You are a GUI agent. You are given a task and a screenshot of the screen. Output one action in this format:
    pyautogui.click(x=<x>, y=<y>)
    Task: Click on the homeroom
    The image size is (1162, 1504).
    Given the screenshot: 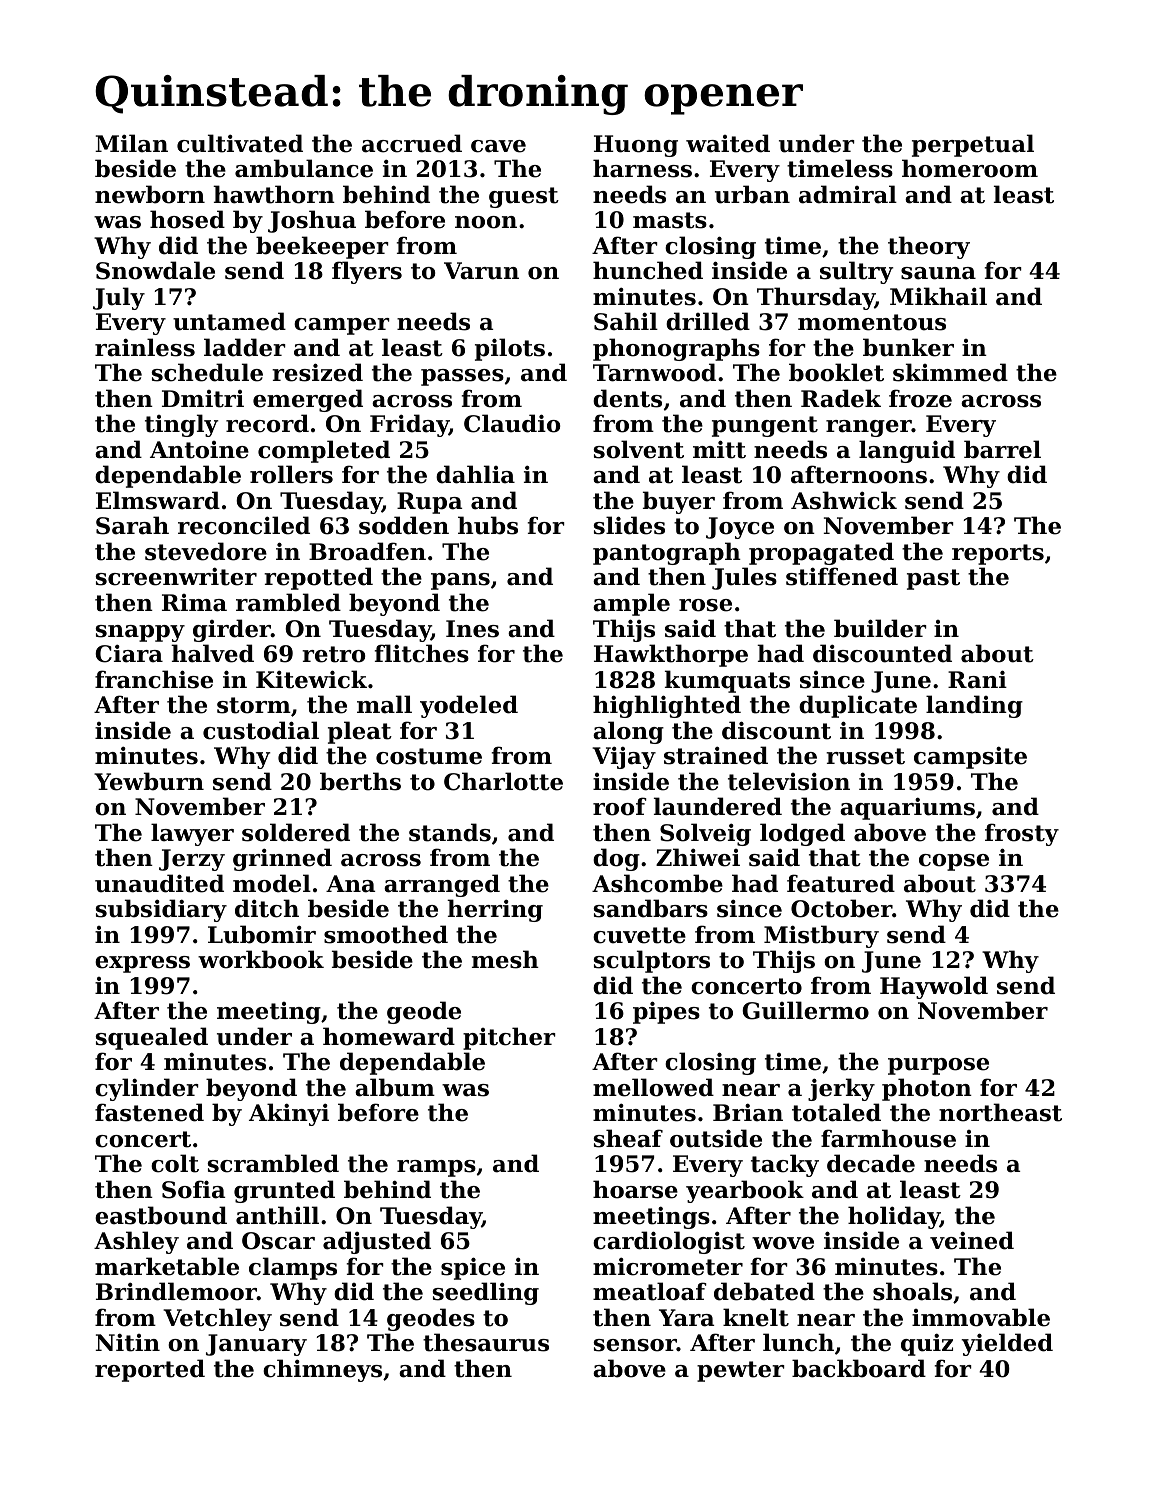 What is the action you would take?
    pyautogui.click(x=970, y=168)
